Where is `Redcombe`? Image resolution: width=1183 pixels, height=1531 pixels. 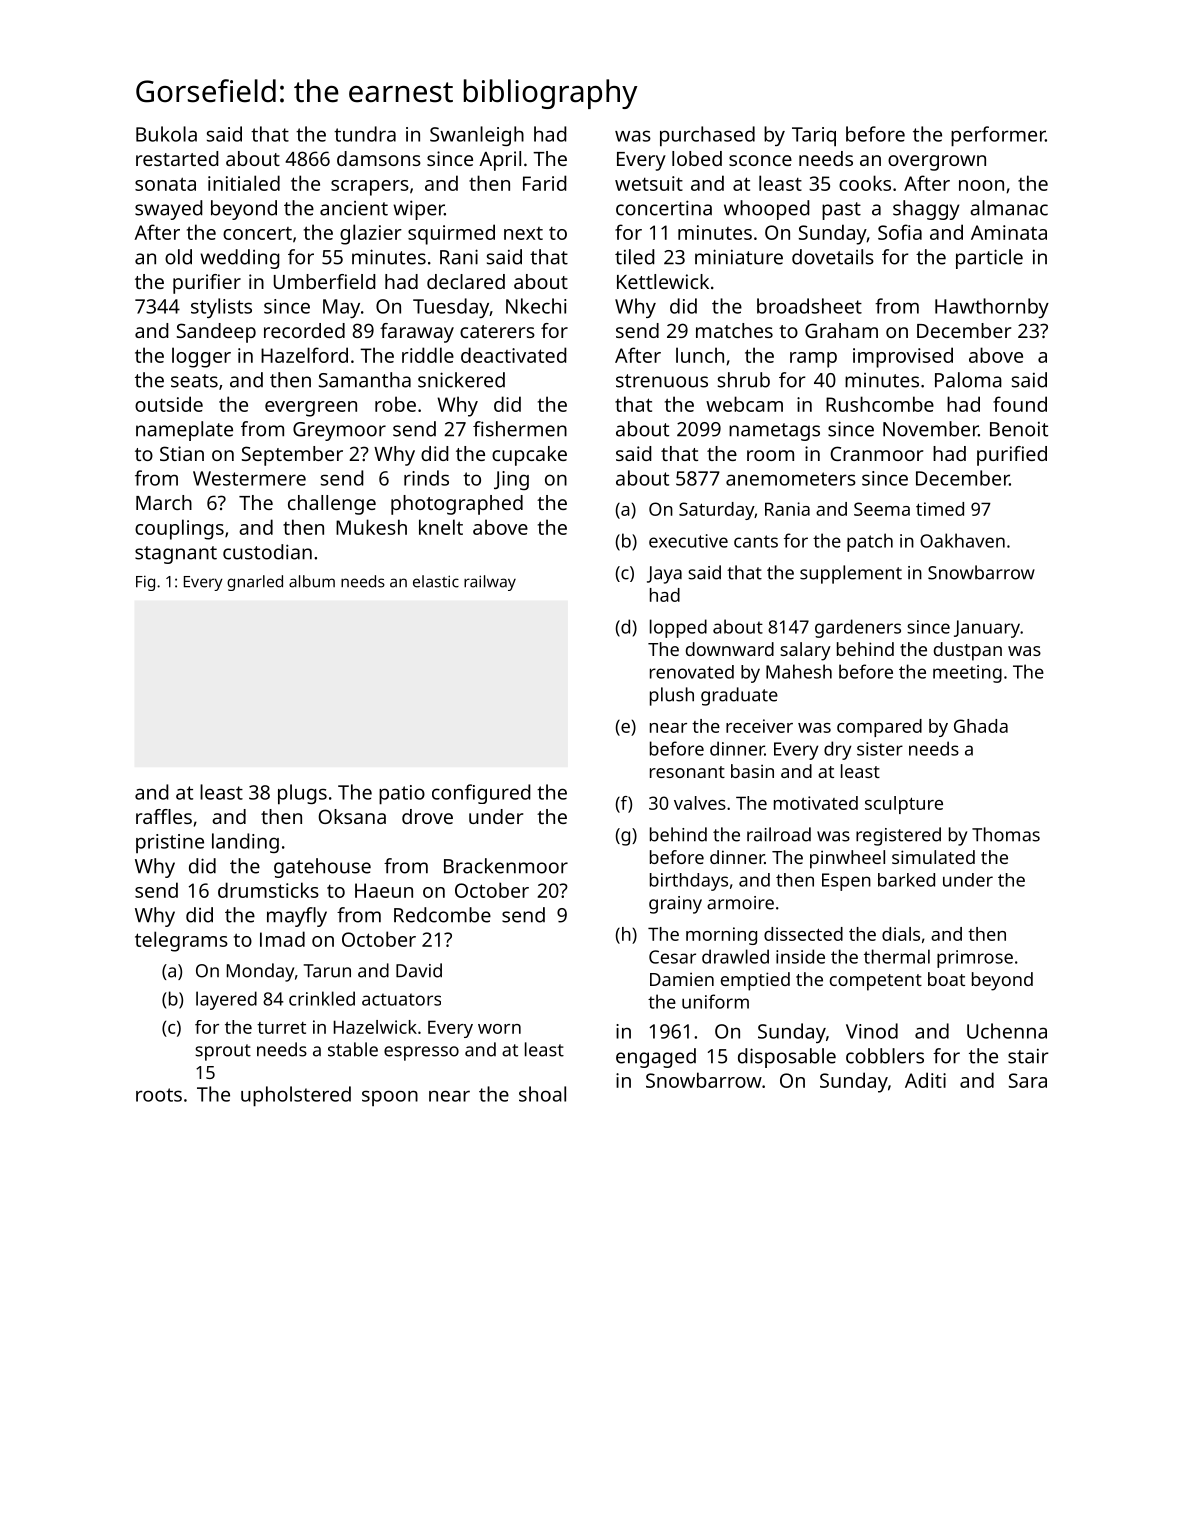 Redcombe is located at coordinates (442, 915).
